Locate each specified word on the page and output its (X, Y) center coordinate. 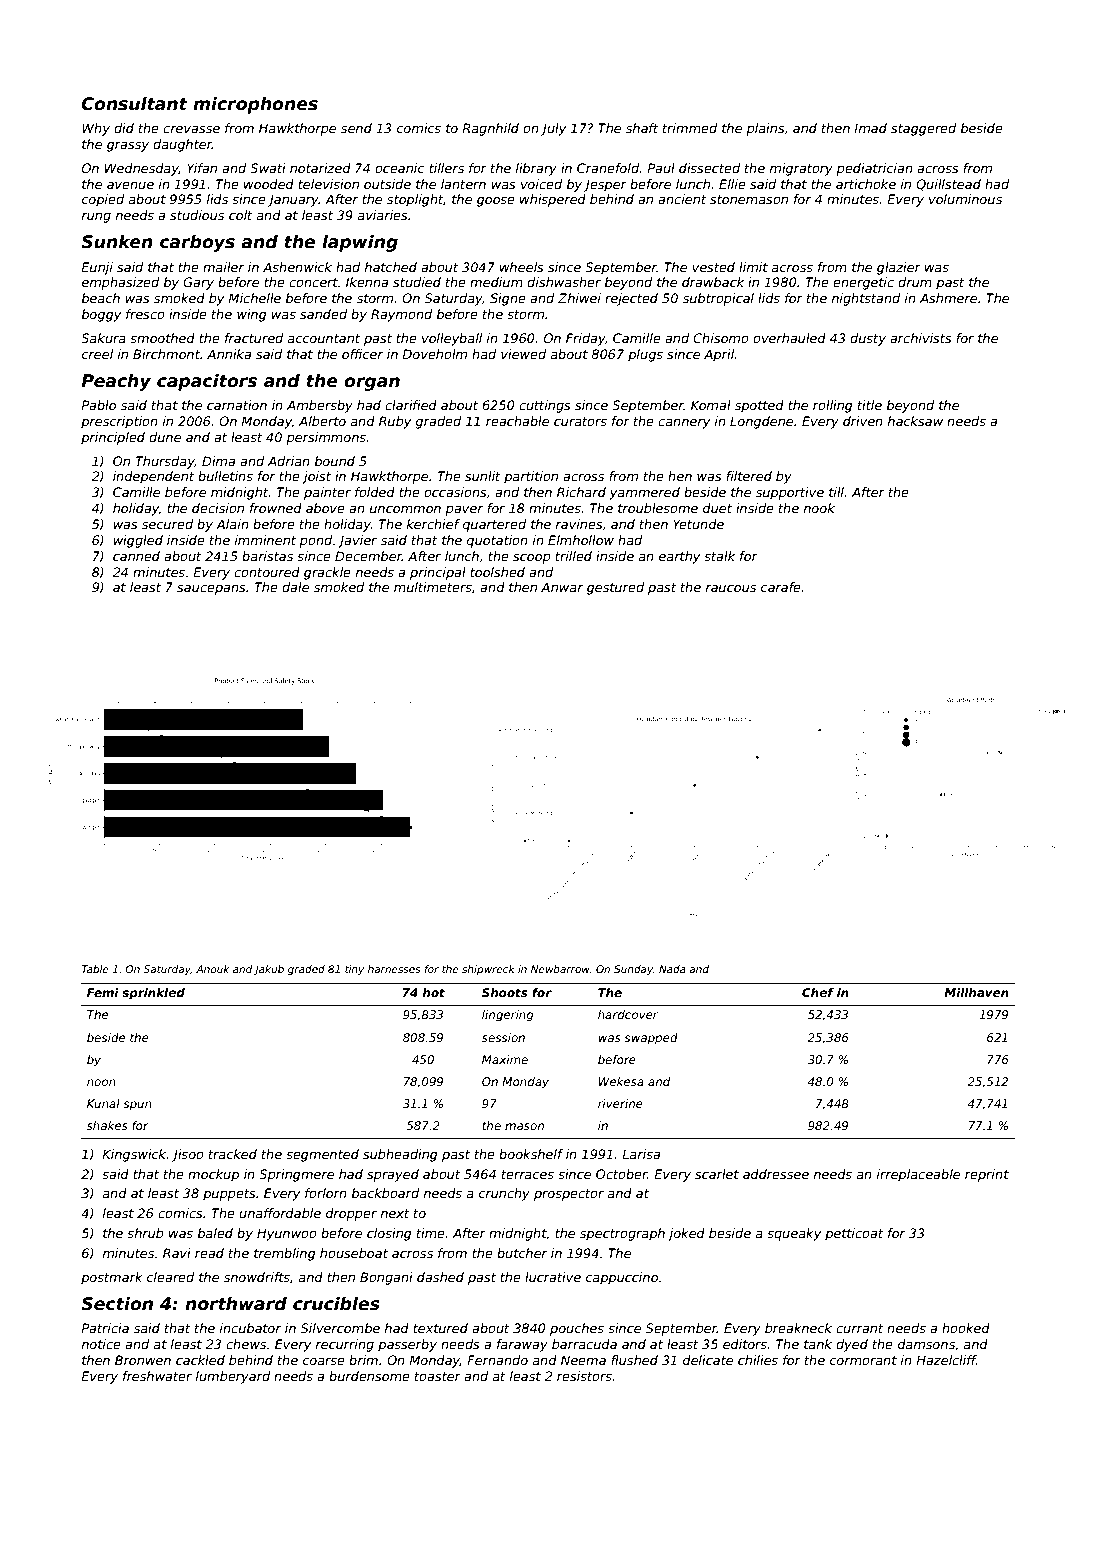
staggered (923, 129)
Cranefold (608, 168)
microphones (255, 105)
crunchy (504, 1194)
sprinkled (153, 994)
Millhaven (976, 992)
